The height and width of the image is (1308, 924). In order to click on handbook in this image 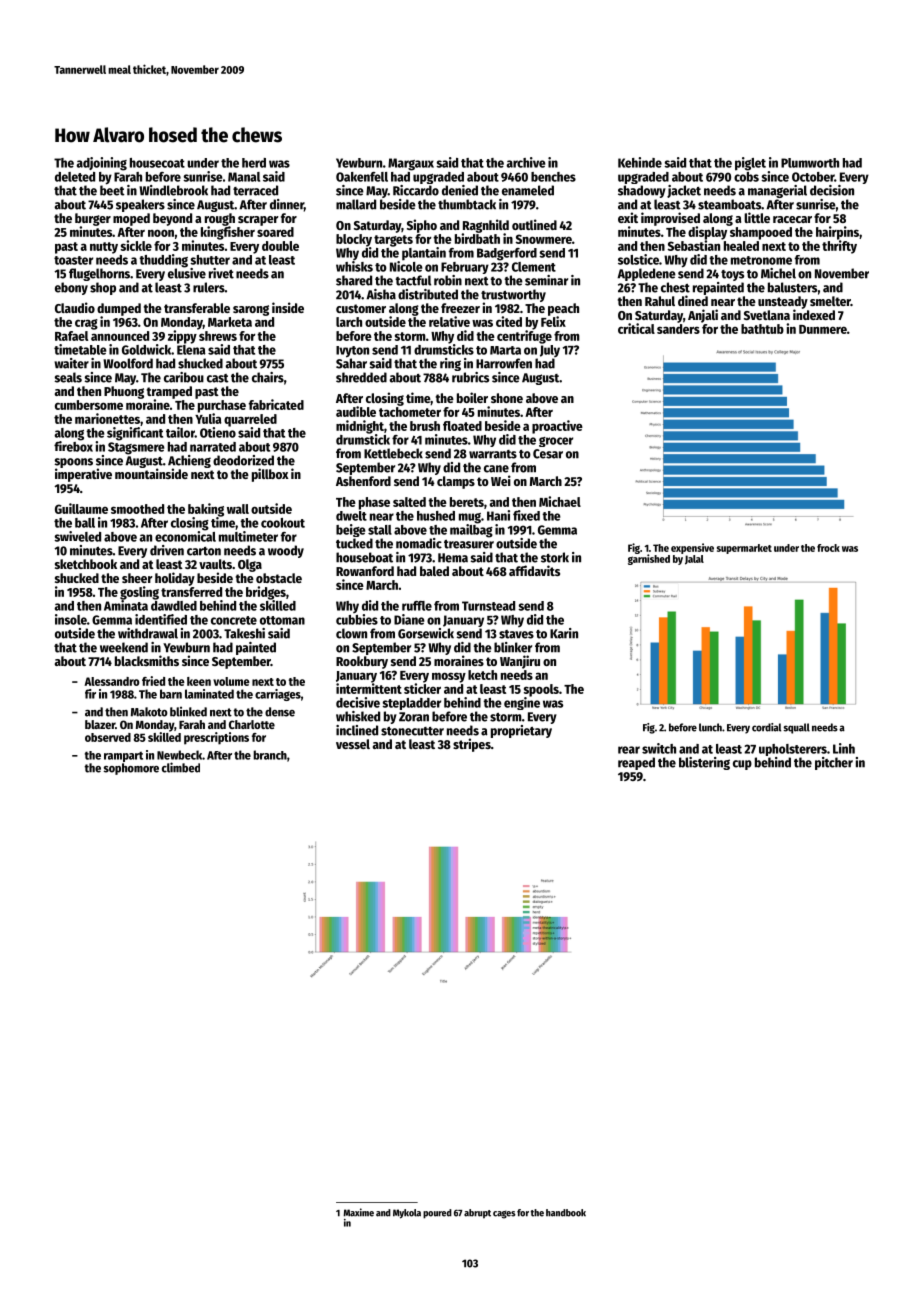, I will do `click(566, 1213)`.
